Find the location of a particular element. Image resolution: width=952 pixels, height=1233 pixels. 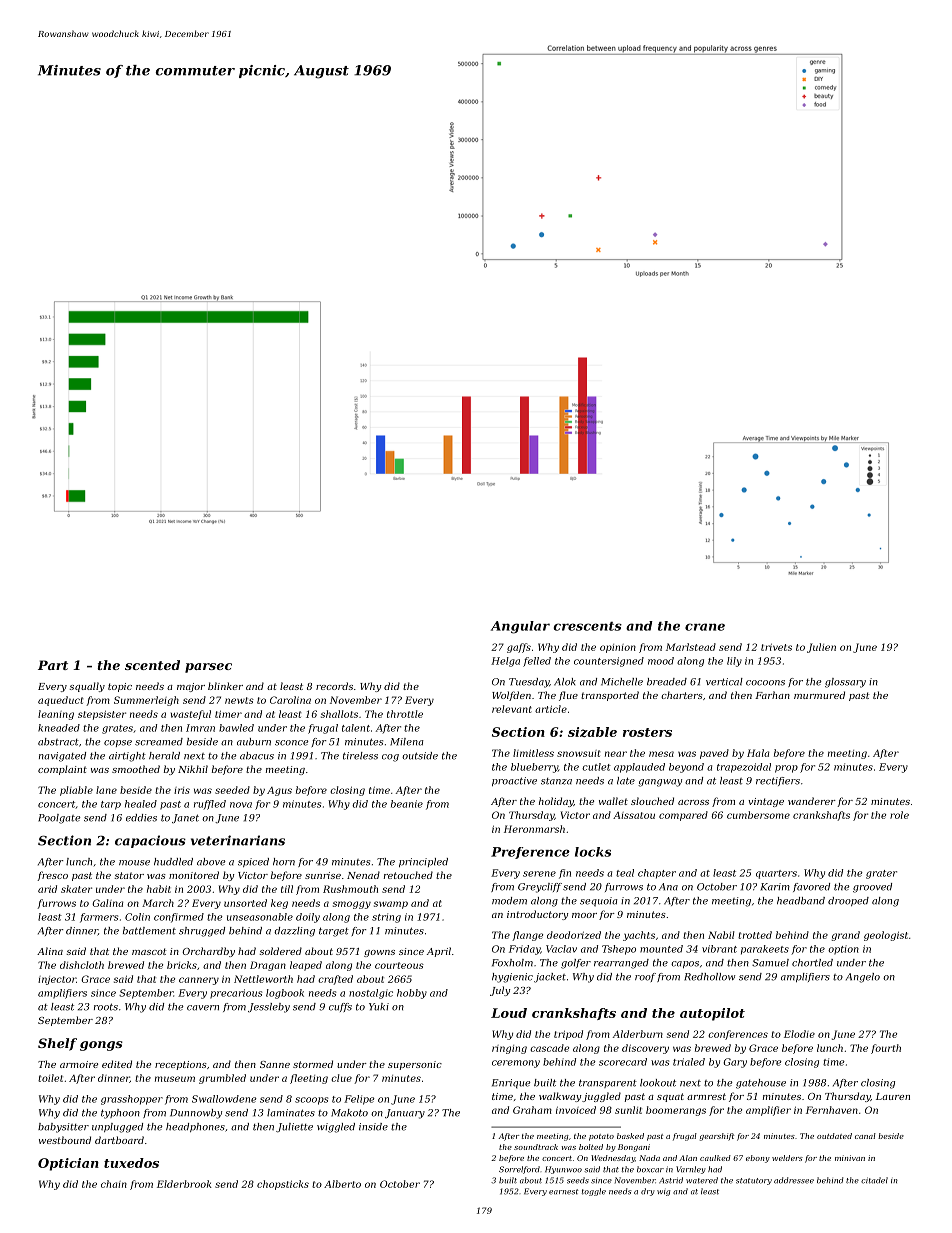

proactive is located at coordinates (514, 781).
